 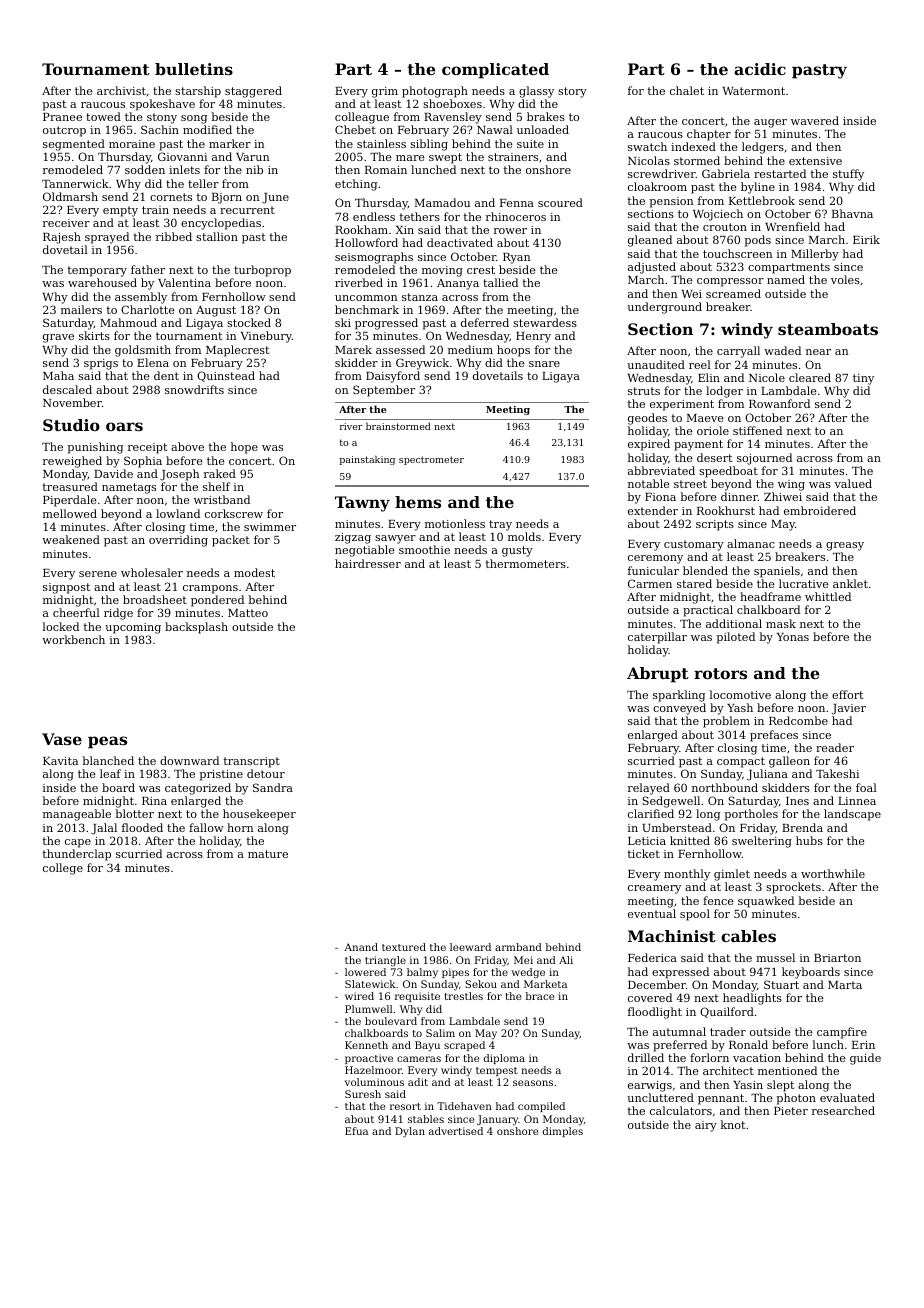 I want to click on Marta, so click(x=845, y=985).
